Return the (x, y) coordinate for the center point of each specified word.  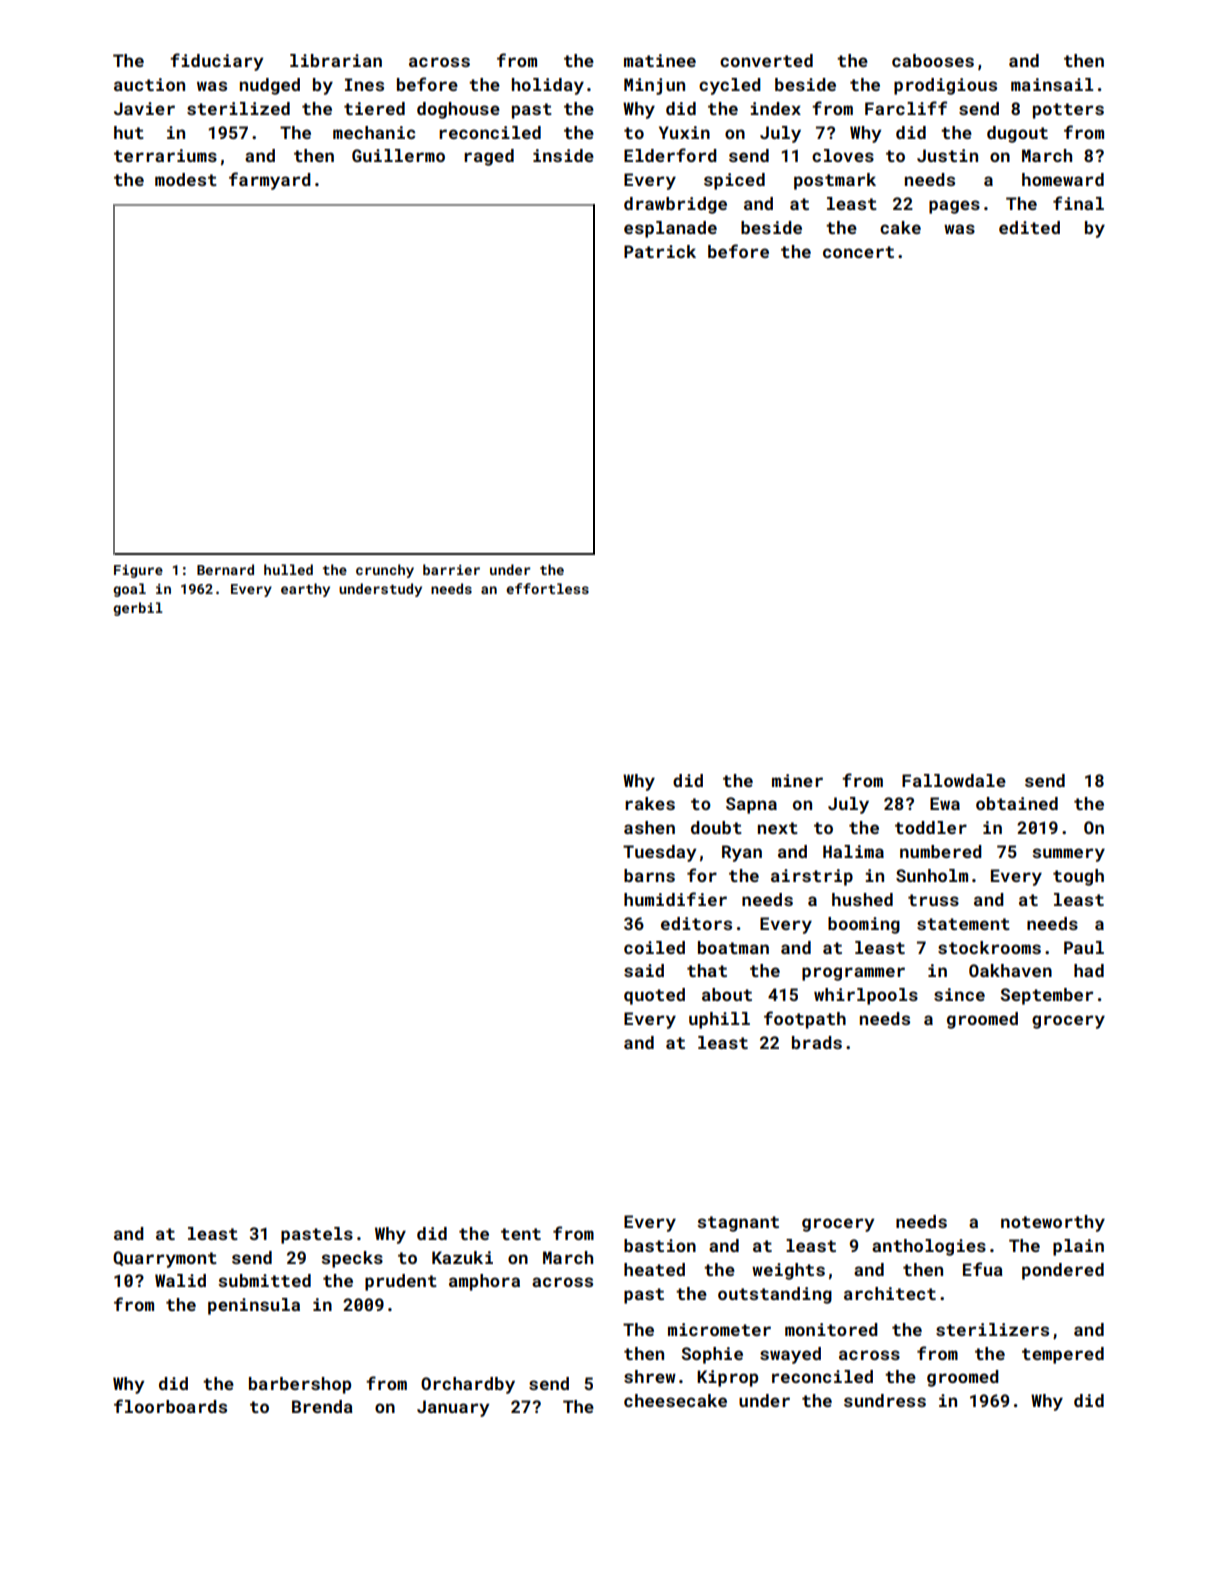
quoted (654, 996)
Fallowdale (954, 780)
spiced (734, 181)
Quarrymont (165, 1259)
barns (649, 875)
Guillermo (398, 155)
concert (858, 252)
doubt (716, 827)
